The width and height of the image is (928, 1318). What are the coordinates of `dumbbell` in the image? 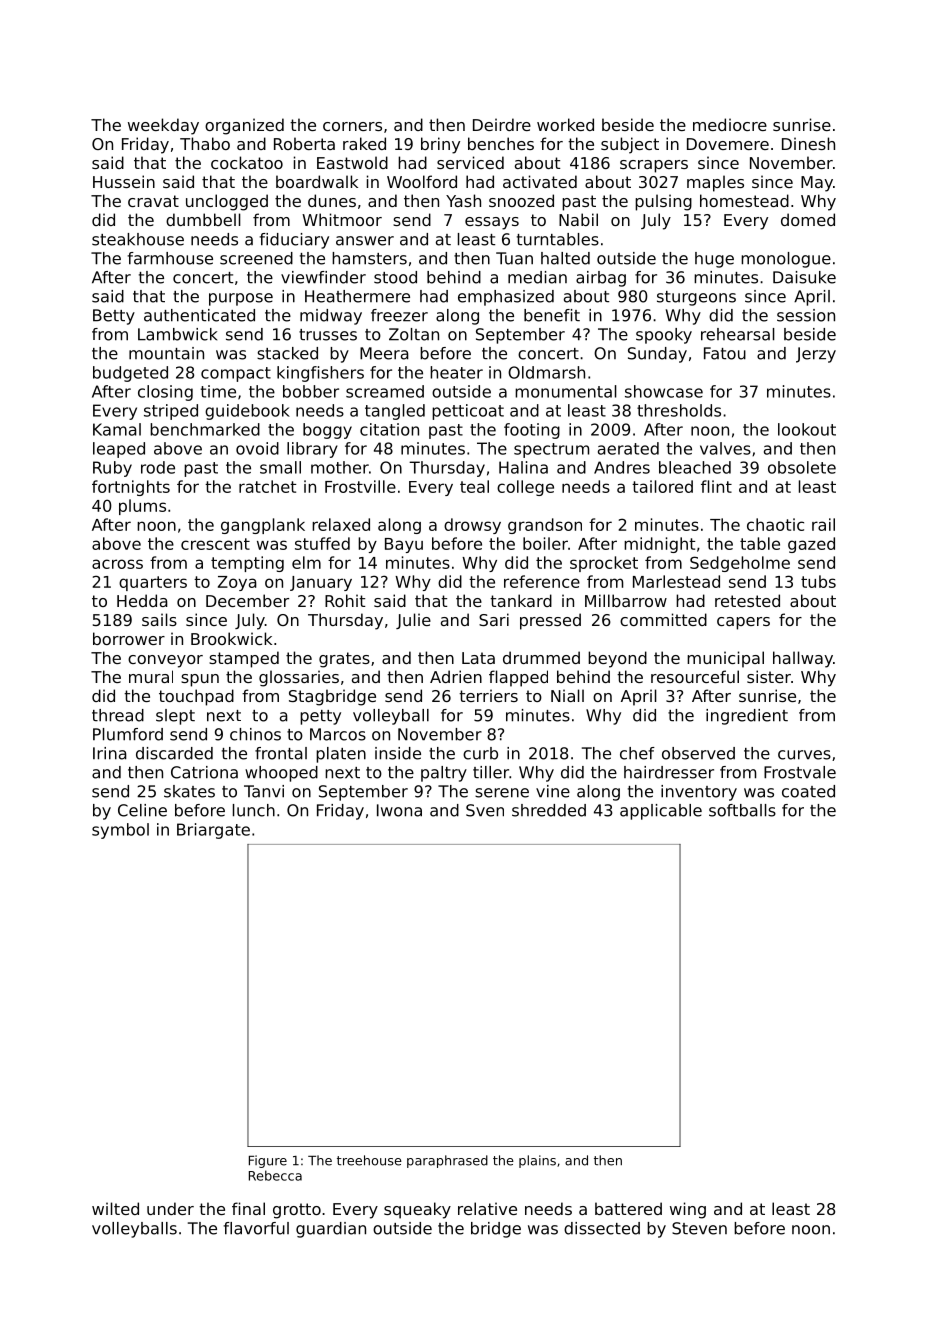 It's located at (203, 219).
